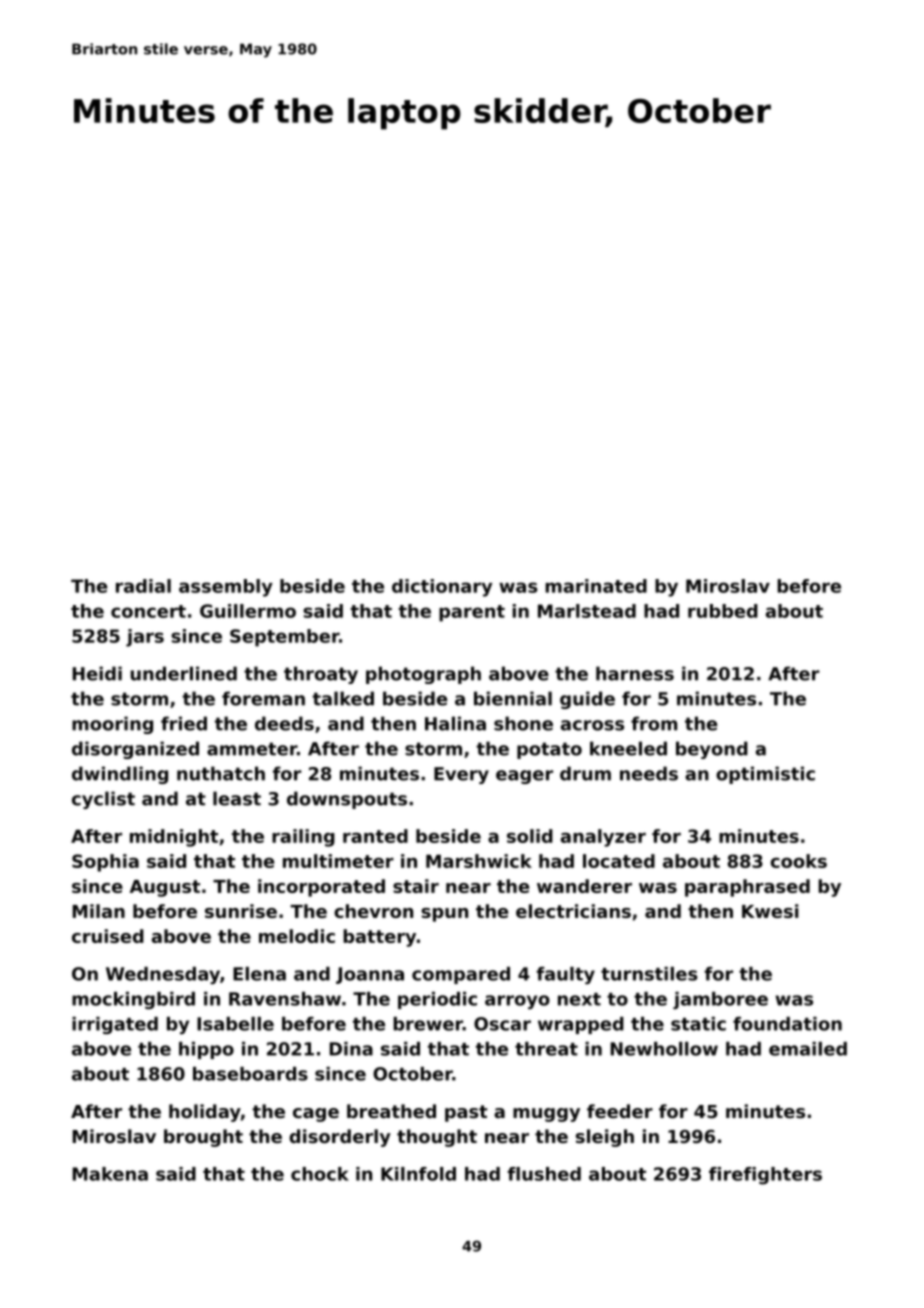 This screenshot has height=1308, width=924. I want to click on firefighters, so click(765, 1176).
